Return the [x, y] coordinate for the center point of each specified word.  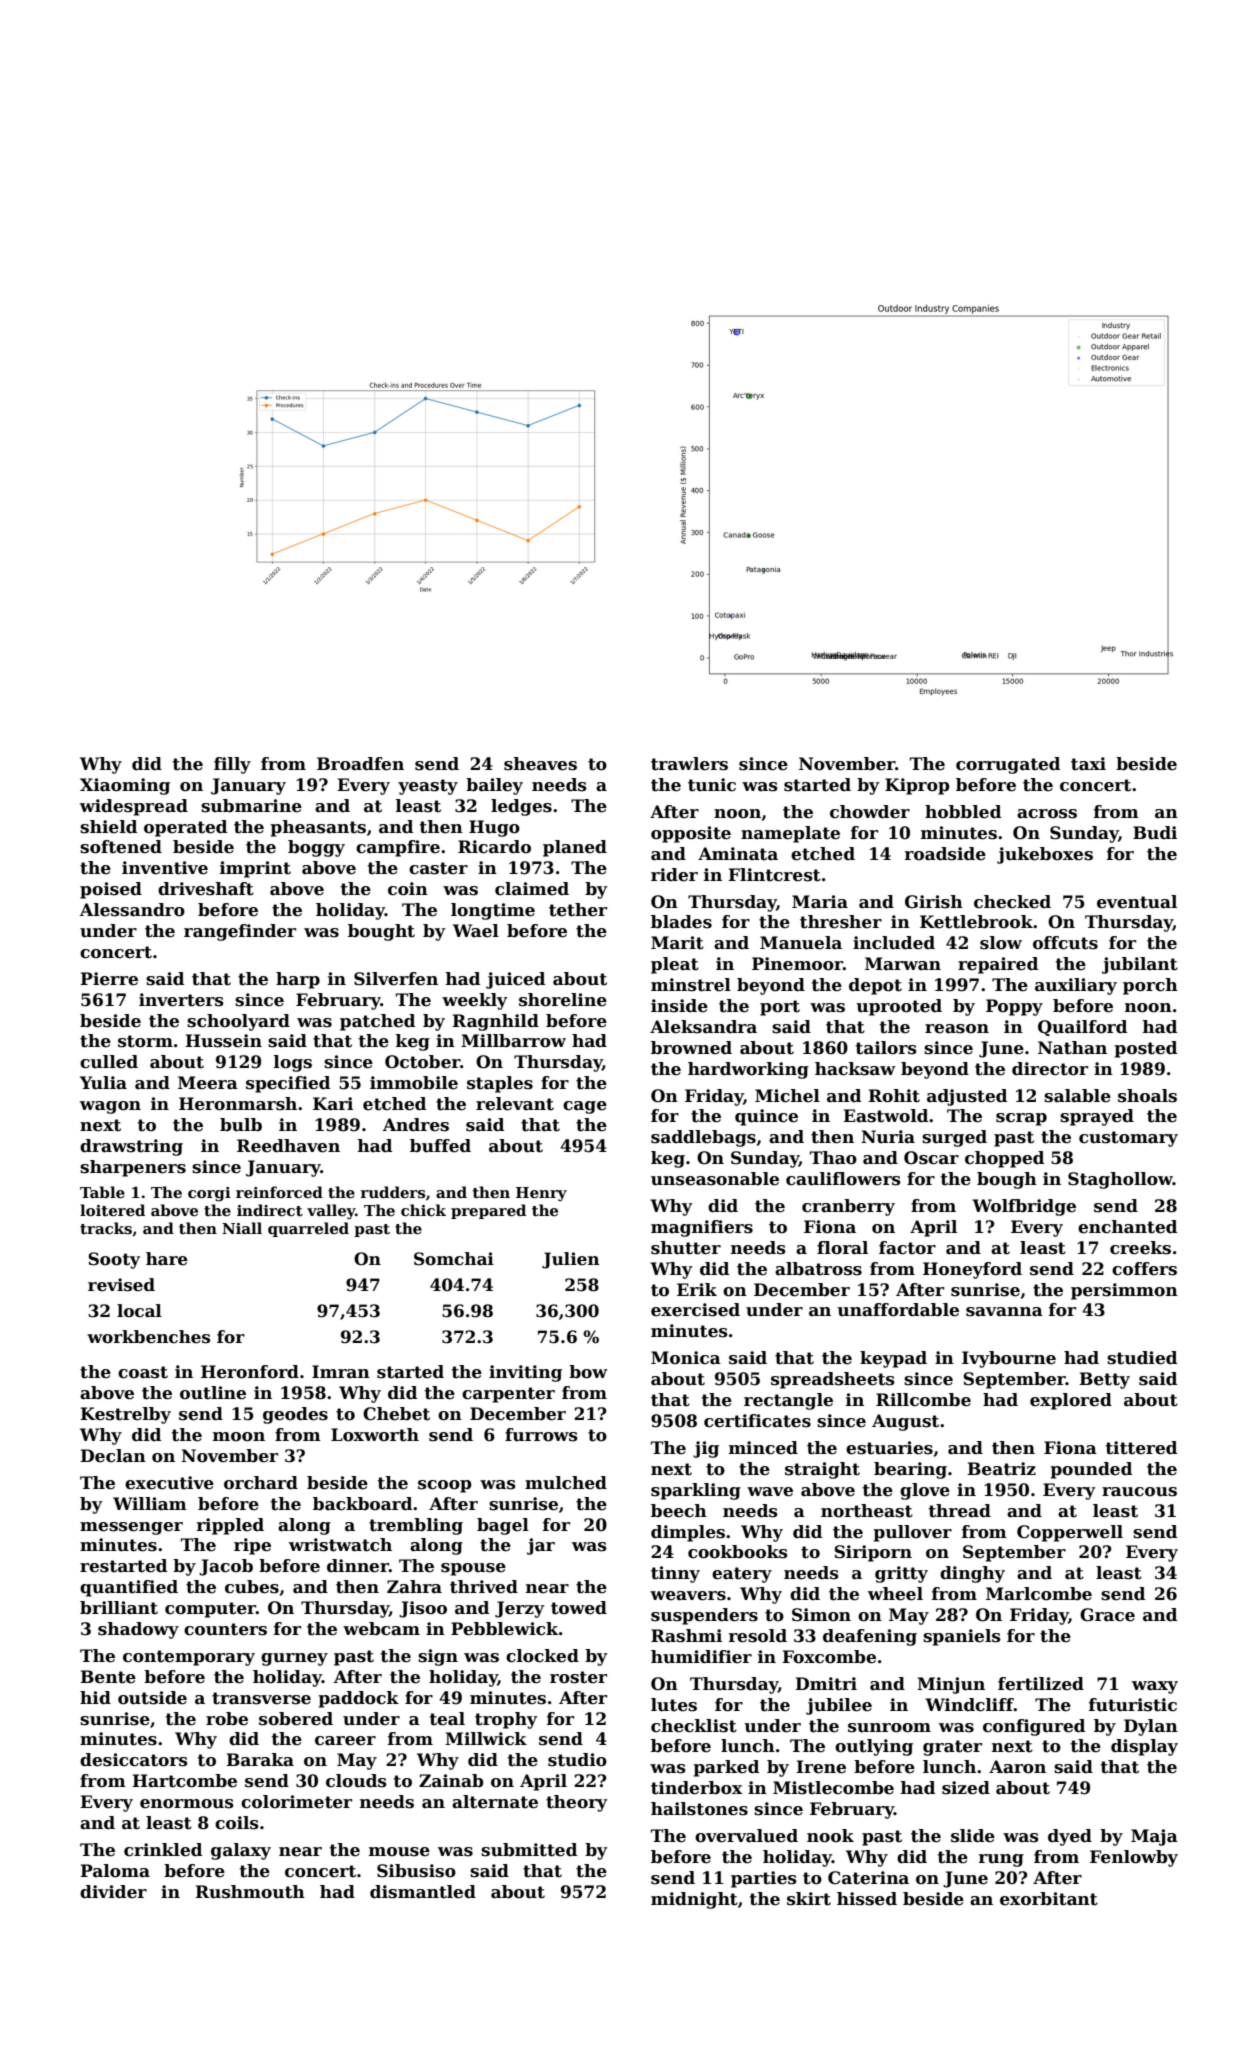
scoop [445, 1486]
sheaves [540, 764]
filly [232, 765]
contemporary [189, 1658]
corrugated [1008, 765]
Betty [1104, 1380]
